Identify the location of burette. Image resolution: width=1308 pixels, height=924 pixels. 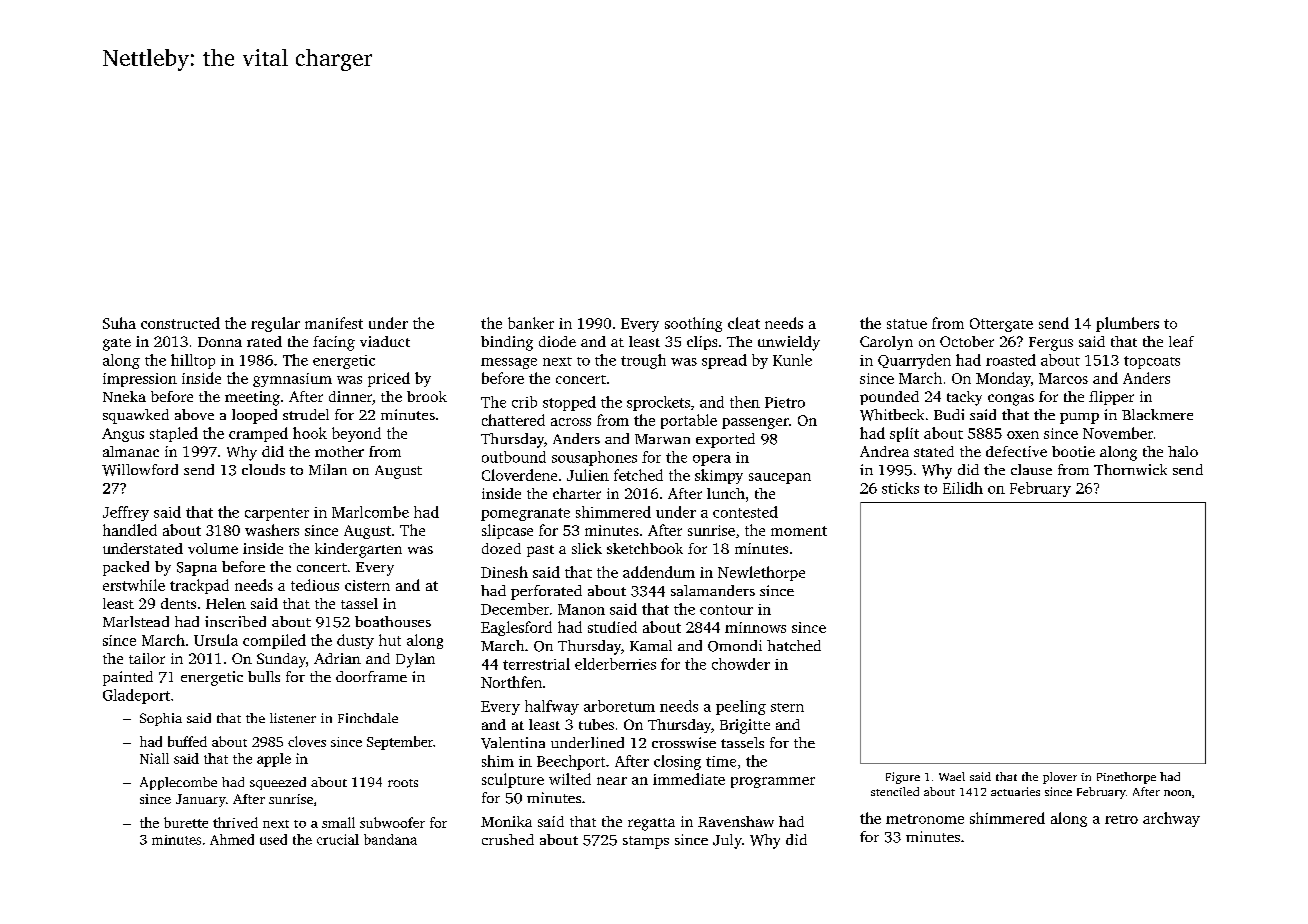
(186, 822).
